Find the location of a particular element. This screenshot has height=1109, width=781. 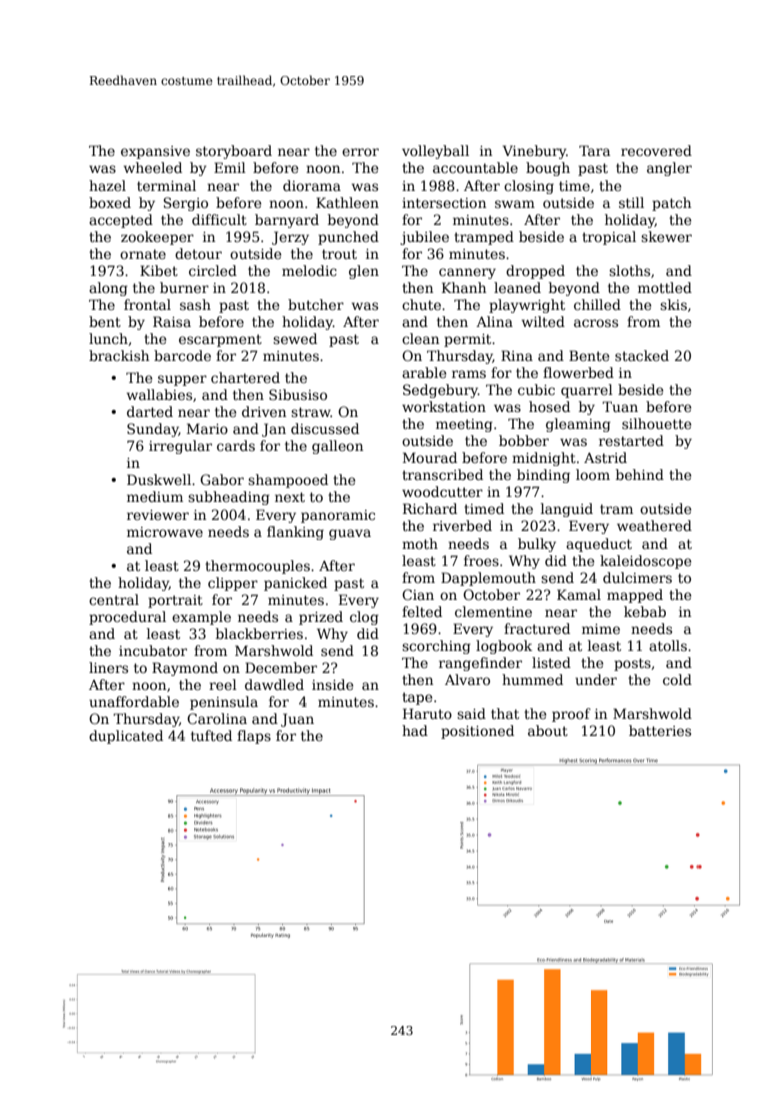

Tara is located at coordinates (594, 150).
